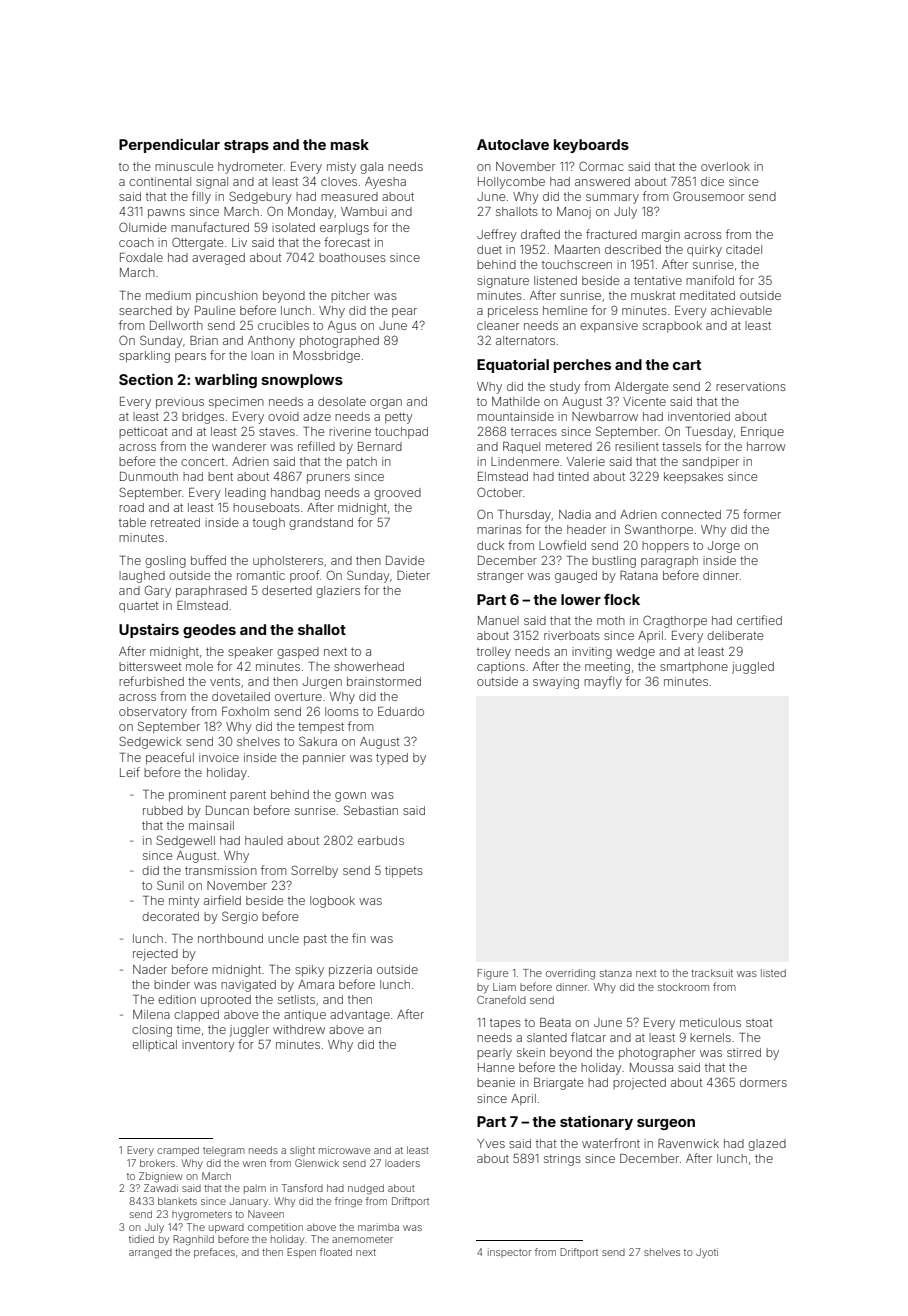 This document has width=908, height=1316. Describe the element at coordinates (386, 404) in the document. I see `organ` at that location.
